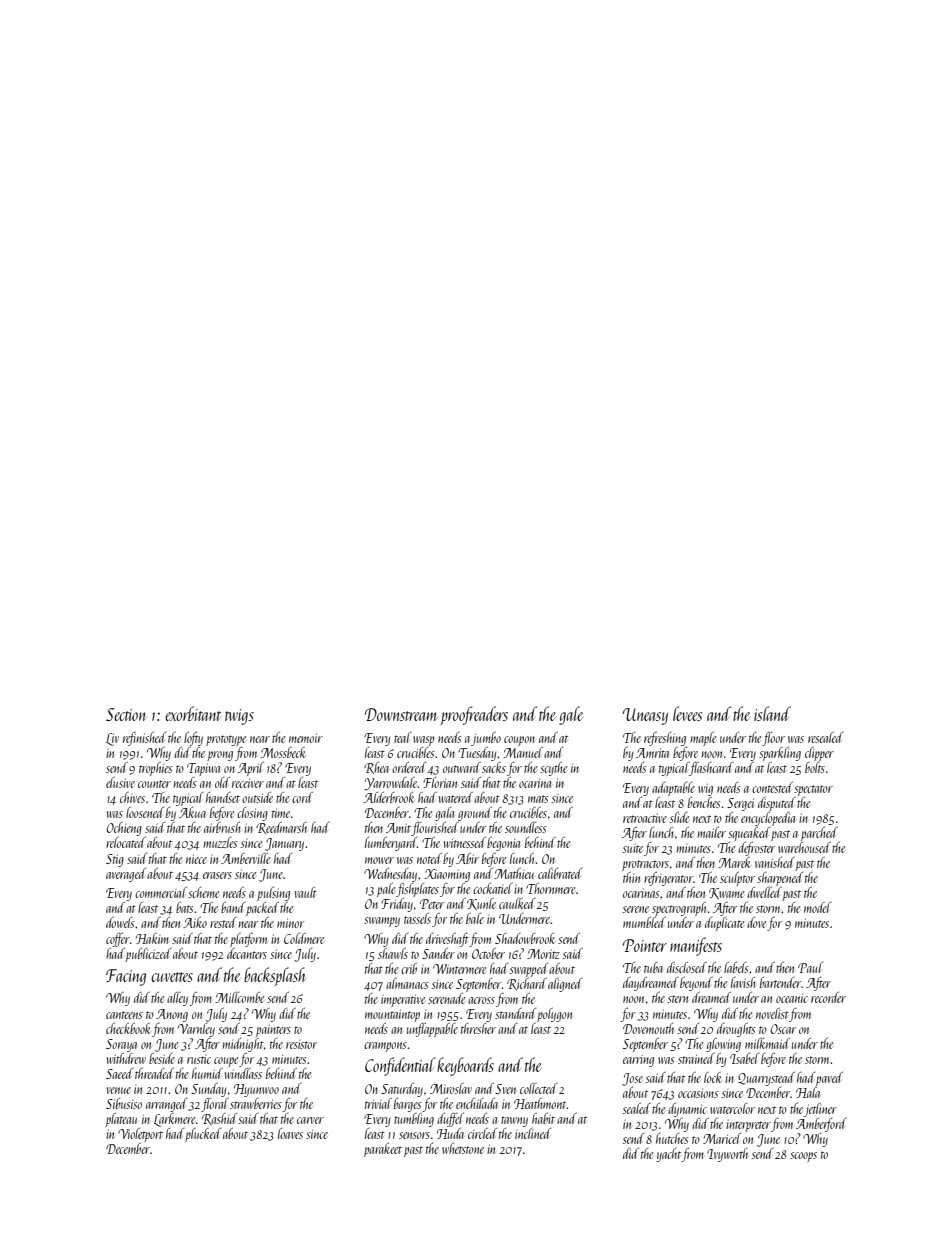 This page has width=952, height=1233. Describe the element at coordinates (638, 1060) in the page. I see `earring` at that location.
